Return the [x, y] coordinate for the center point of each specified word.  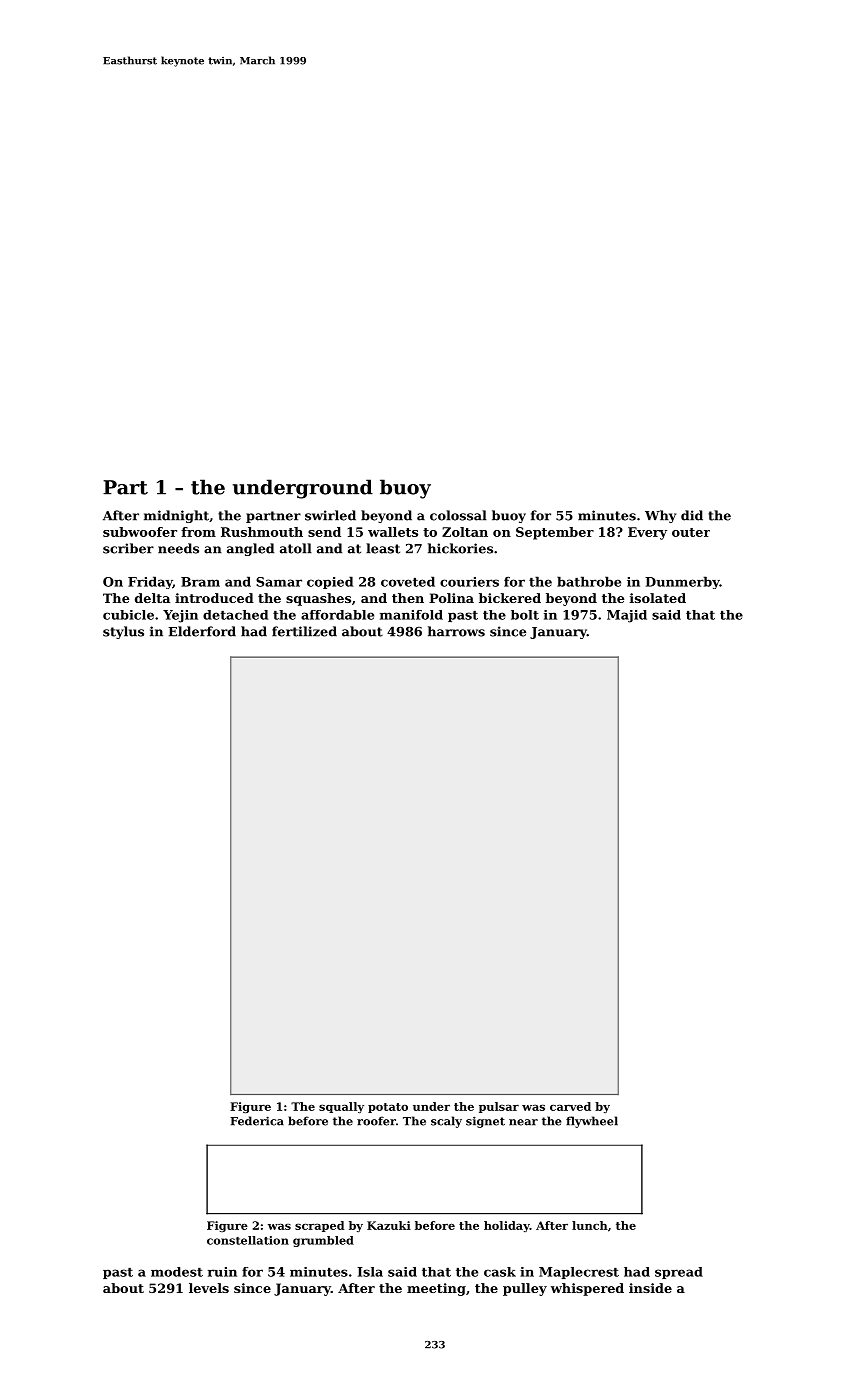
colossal [458, 515]
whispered [587, 1289]
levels [209, 1288]
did [692, 515]
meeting [436, 1289]
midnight [176, 516]
